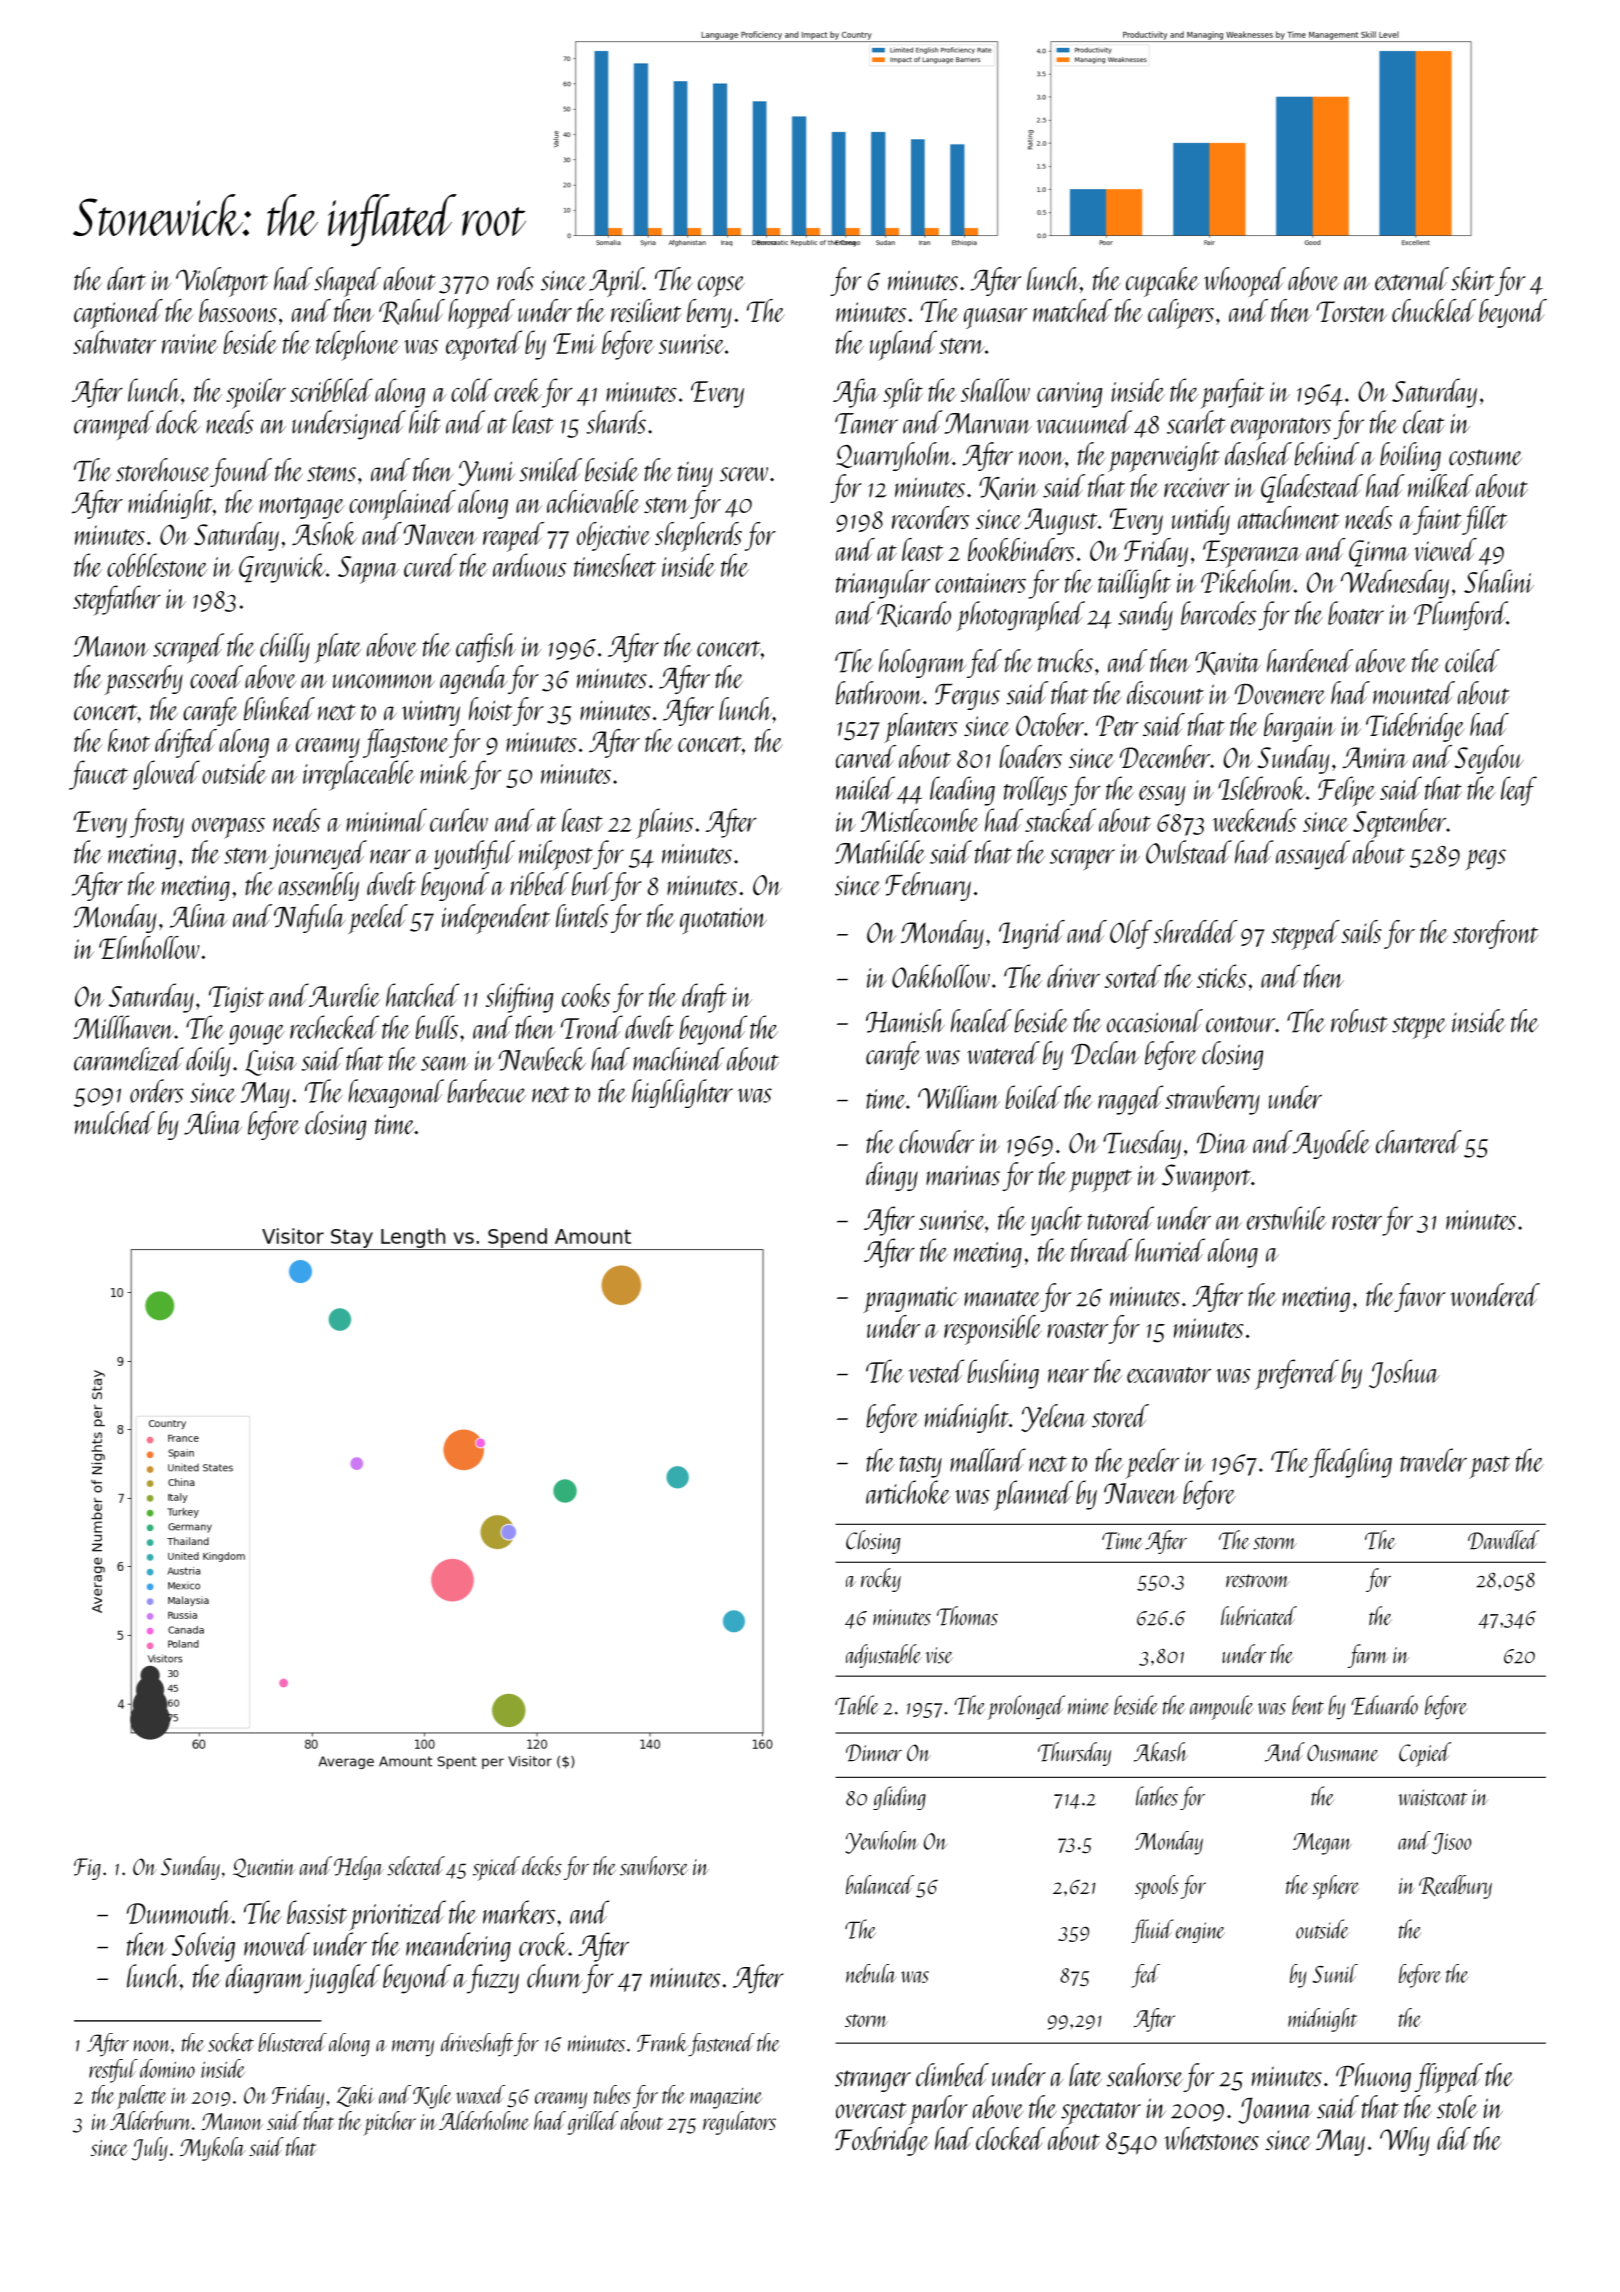 This page has width=1620, height=2292. Describe the element at coordinates (880, 852) in the page. I see `Mathilde` at that location.
